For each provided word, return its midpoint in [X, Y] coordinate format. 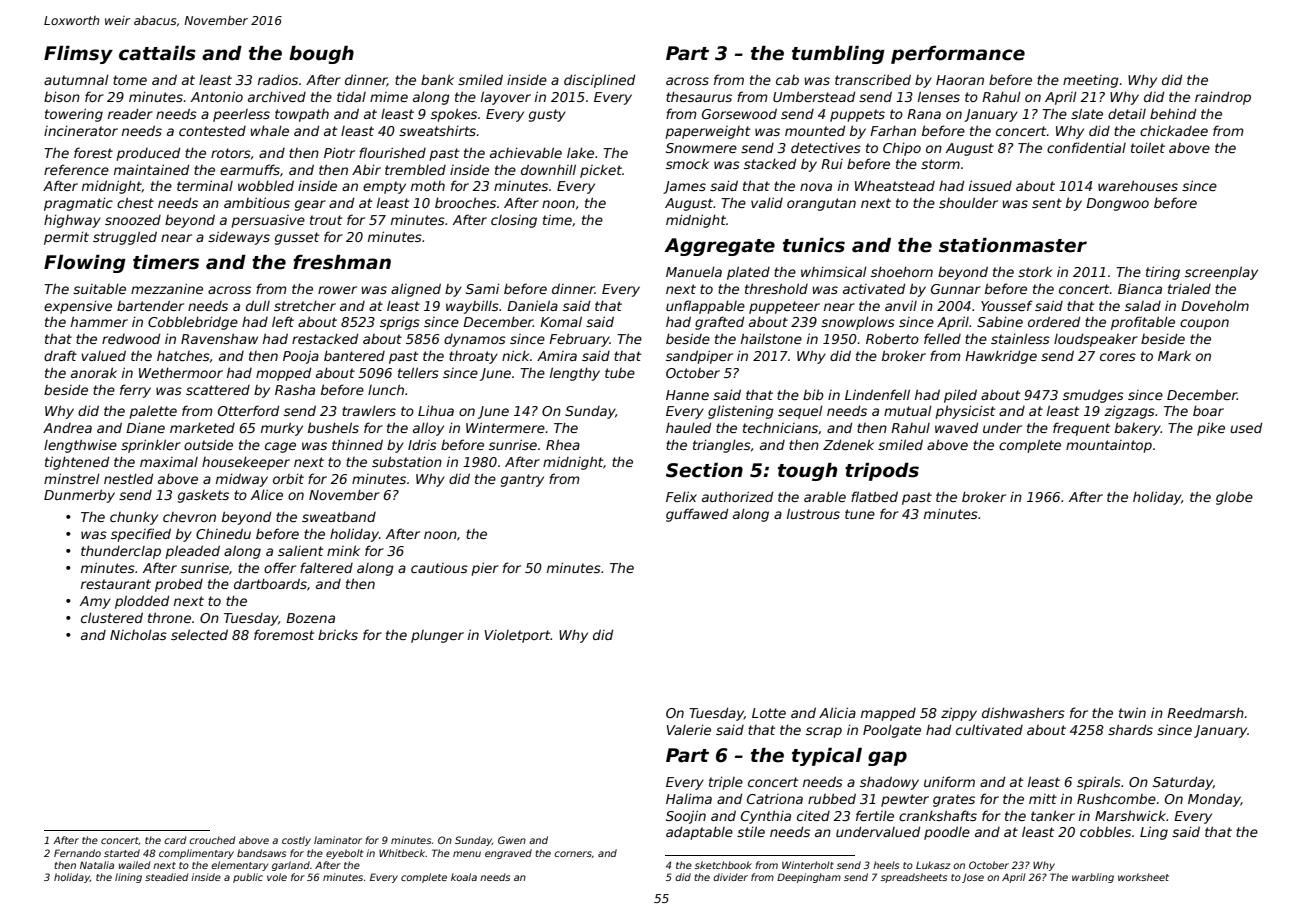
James [684, 187]
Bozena [310, 618]
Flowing [85, 264]
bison [62, 96]
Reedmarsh [1205, 712]
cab [787, 80]
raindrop [1223, 98]
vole [277, 877]
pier [485, 569]
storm [940, 164]
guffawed [697, 515]
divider [730, 877]
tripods [882, 472]
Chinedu [223, 533]
